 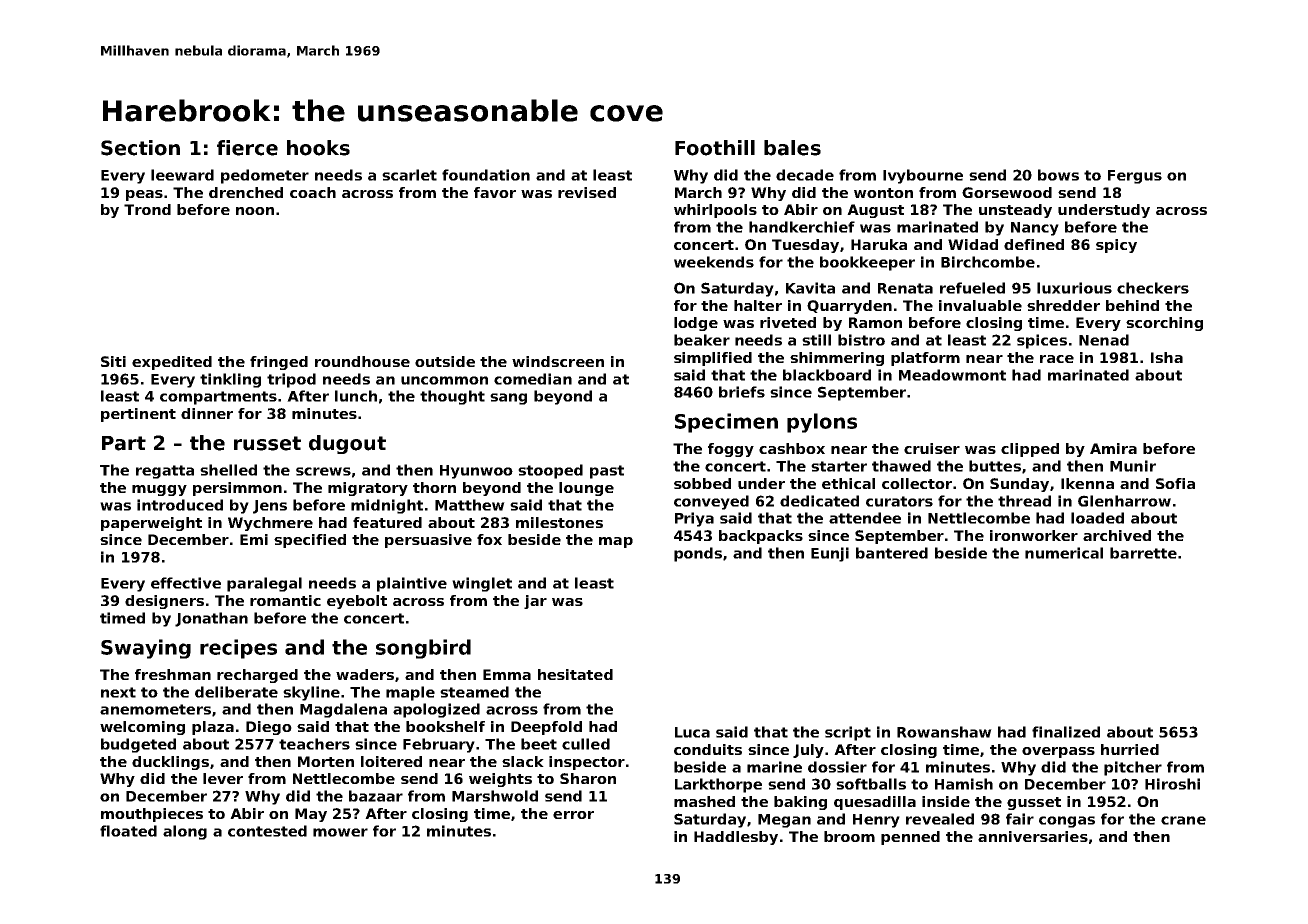 I want to click on contested, so click(x=267, y=831).
